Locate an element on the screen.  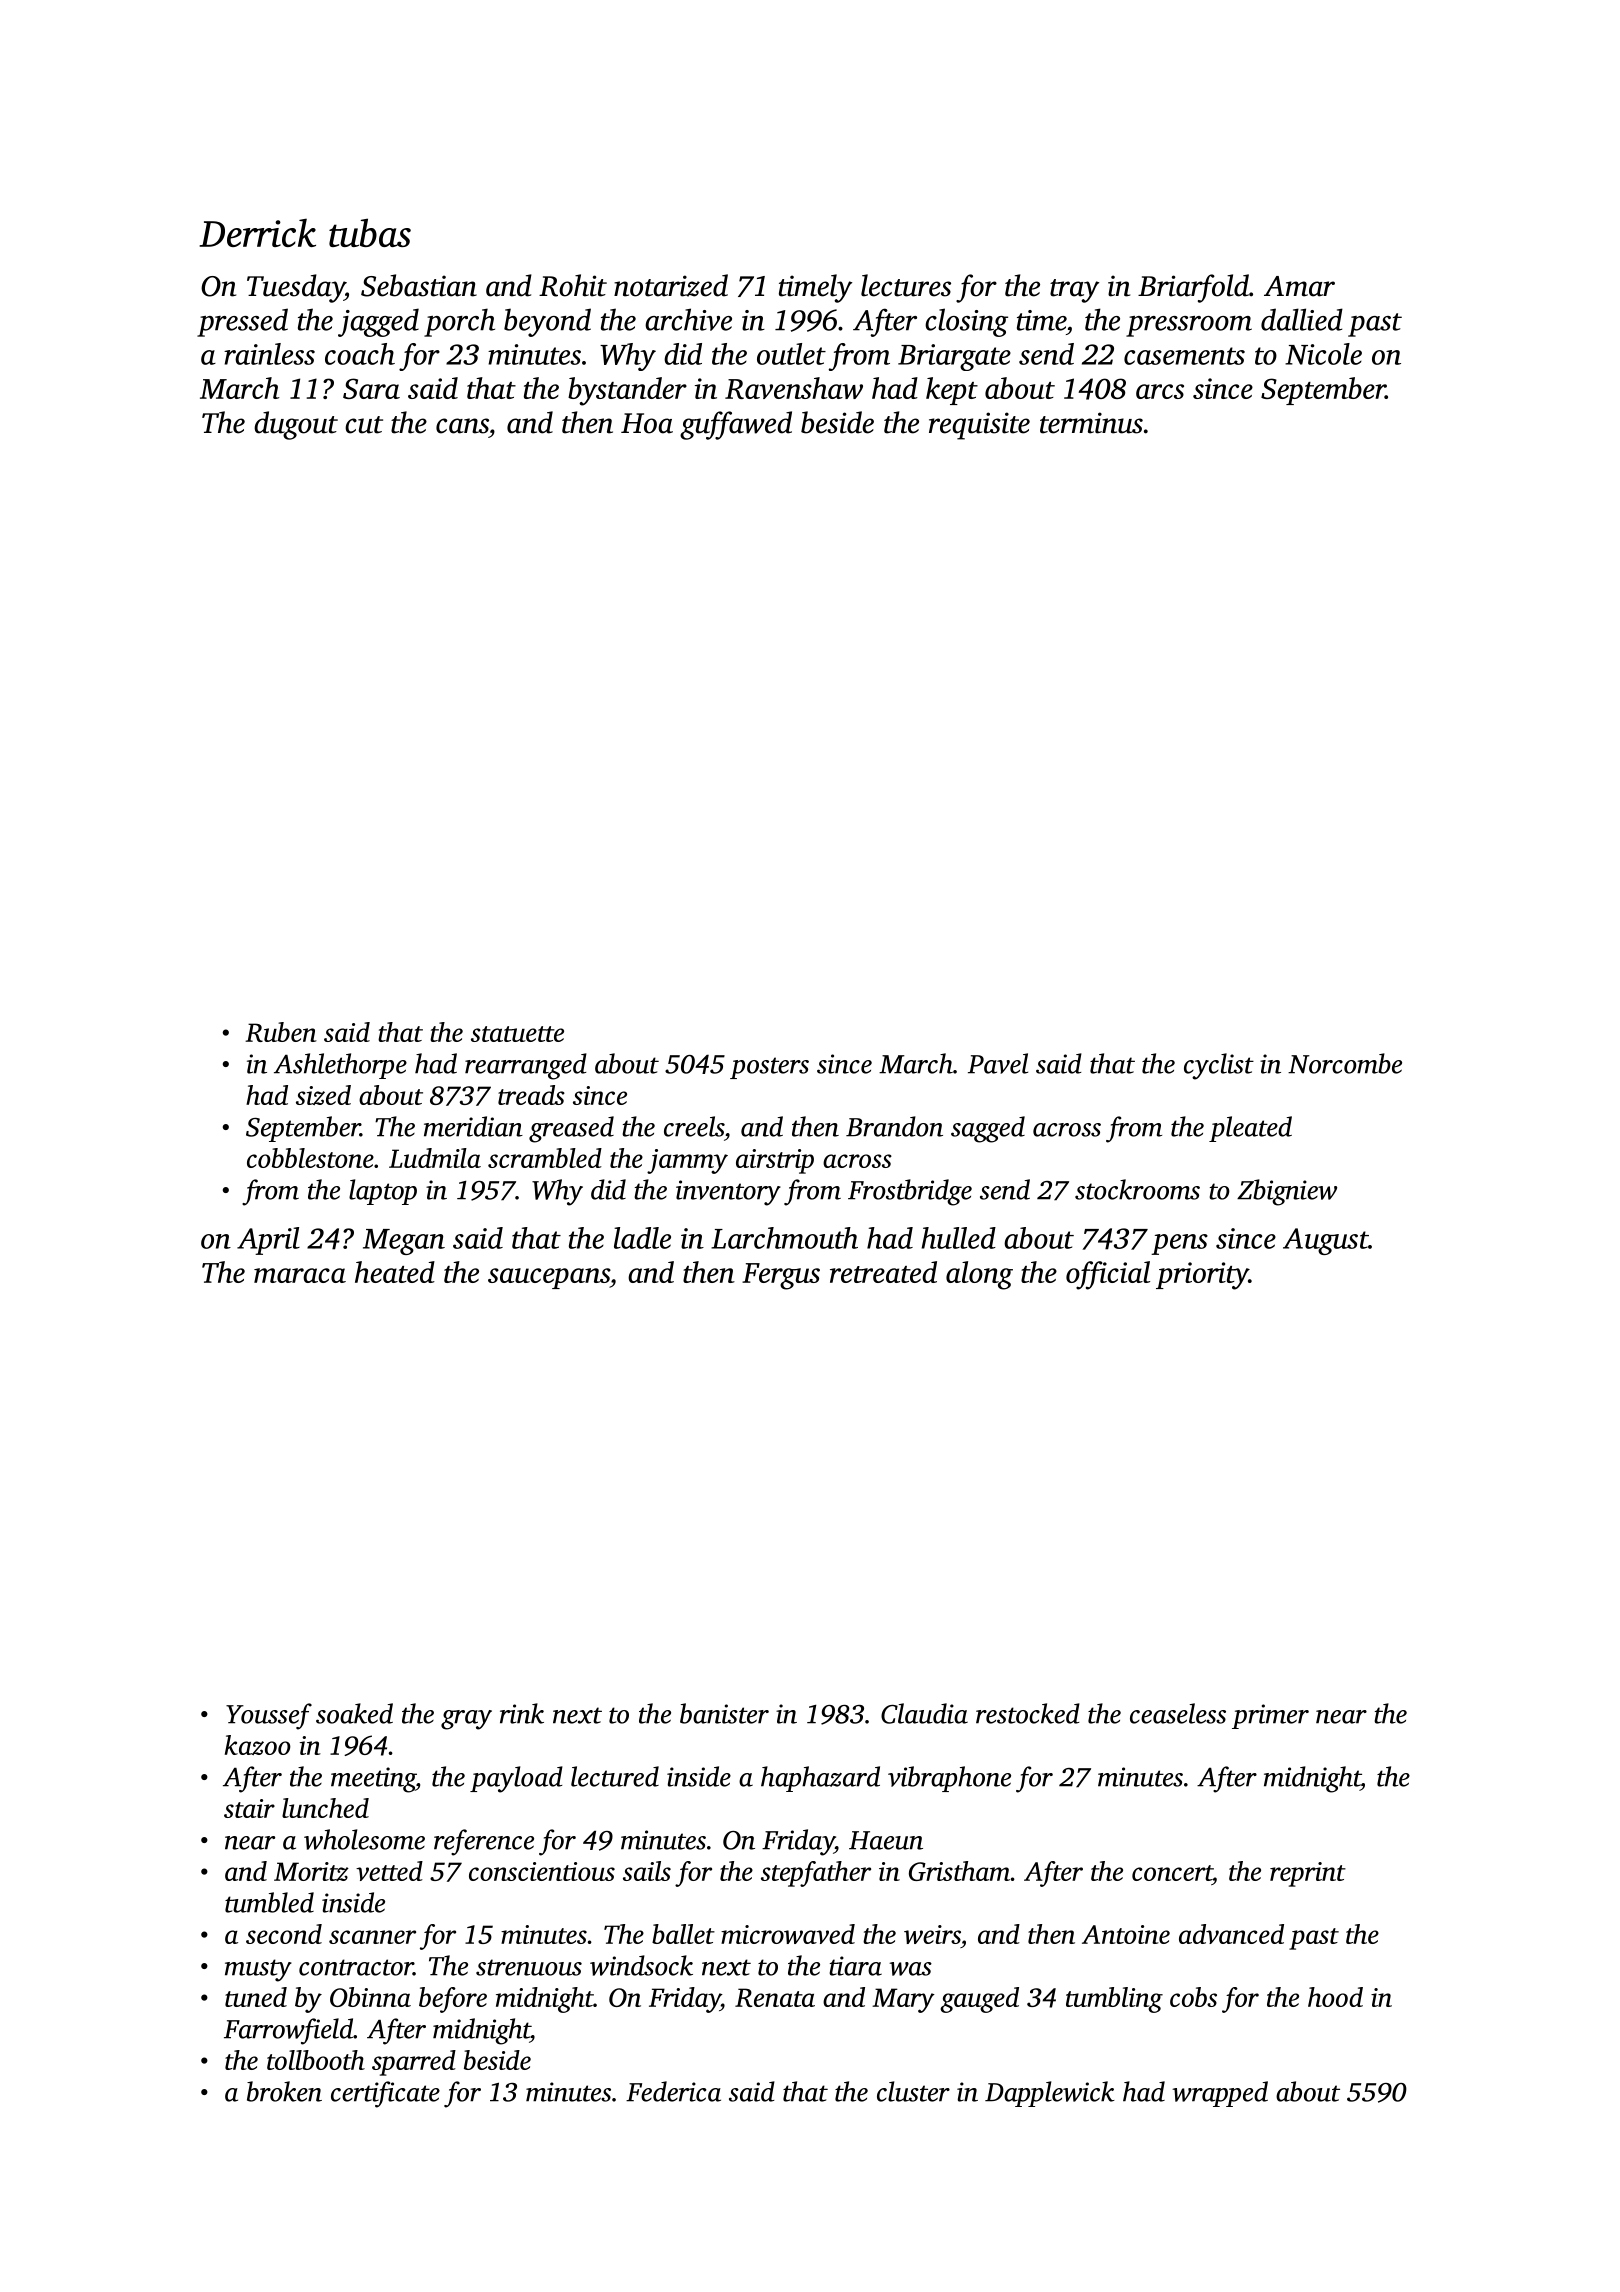
statuette is located at coordinates (517, 1034).
